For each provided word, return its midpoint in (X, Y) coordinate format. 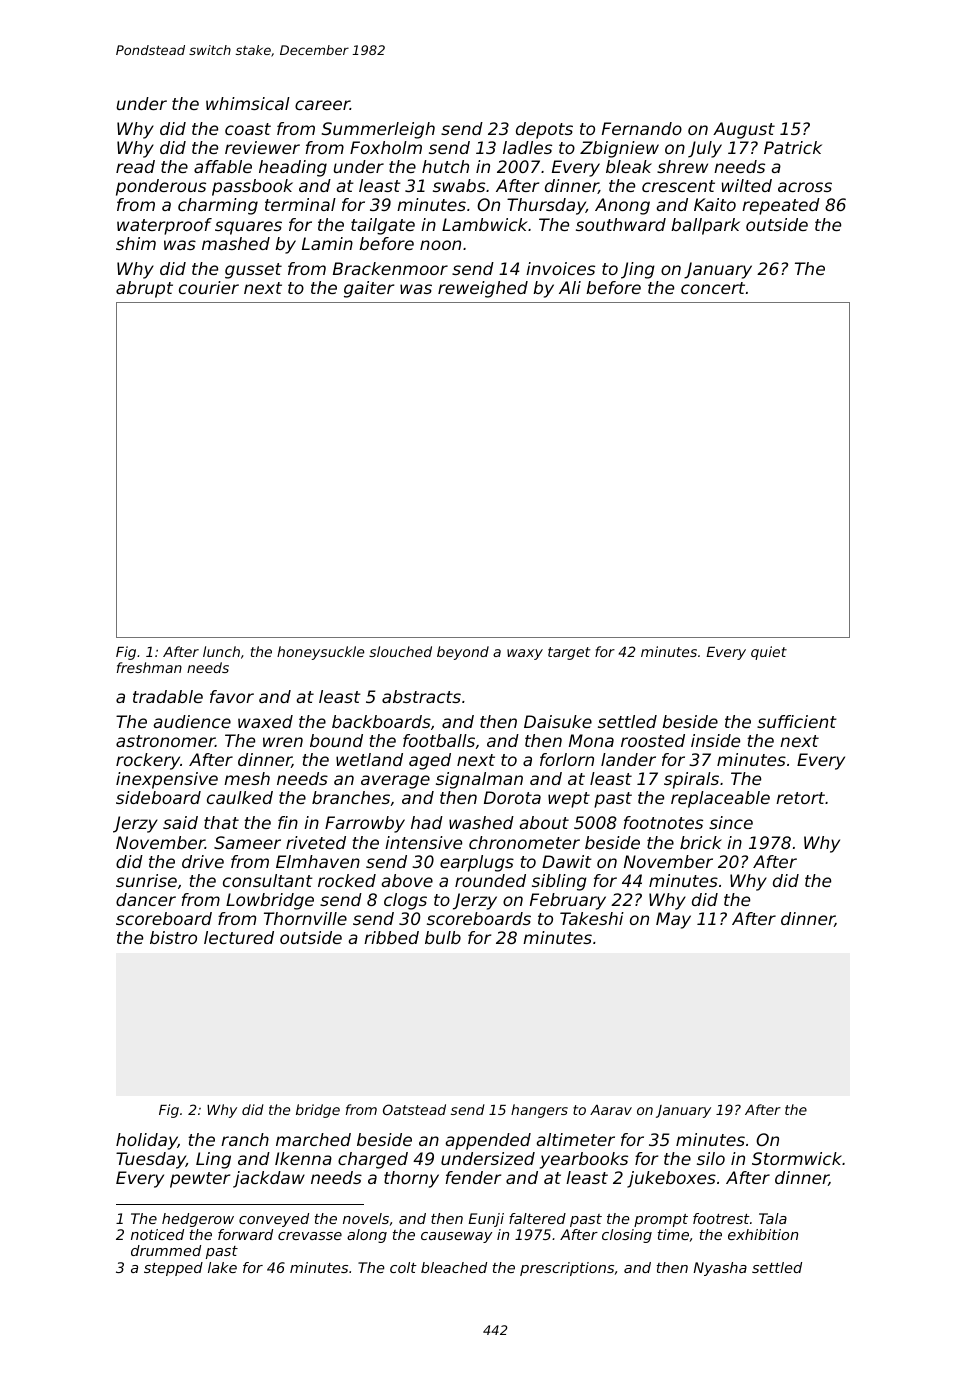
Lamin (327, 243)
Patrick (793, 147)
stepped (173, 1269)
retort (800, 798)
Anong (622, 206)
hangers (539, 1111)
